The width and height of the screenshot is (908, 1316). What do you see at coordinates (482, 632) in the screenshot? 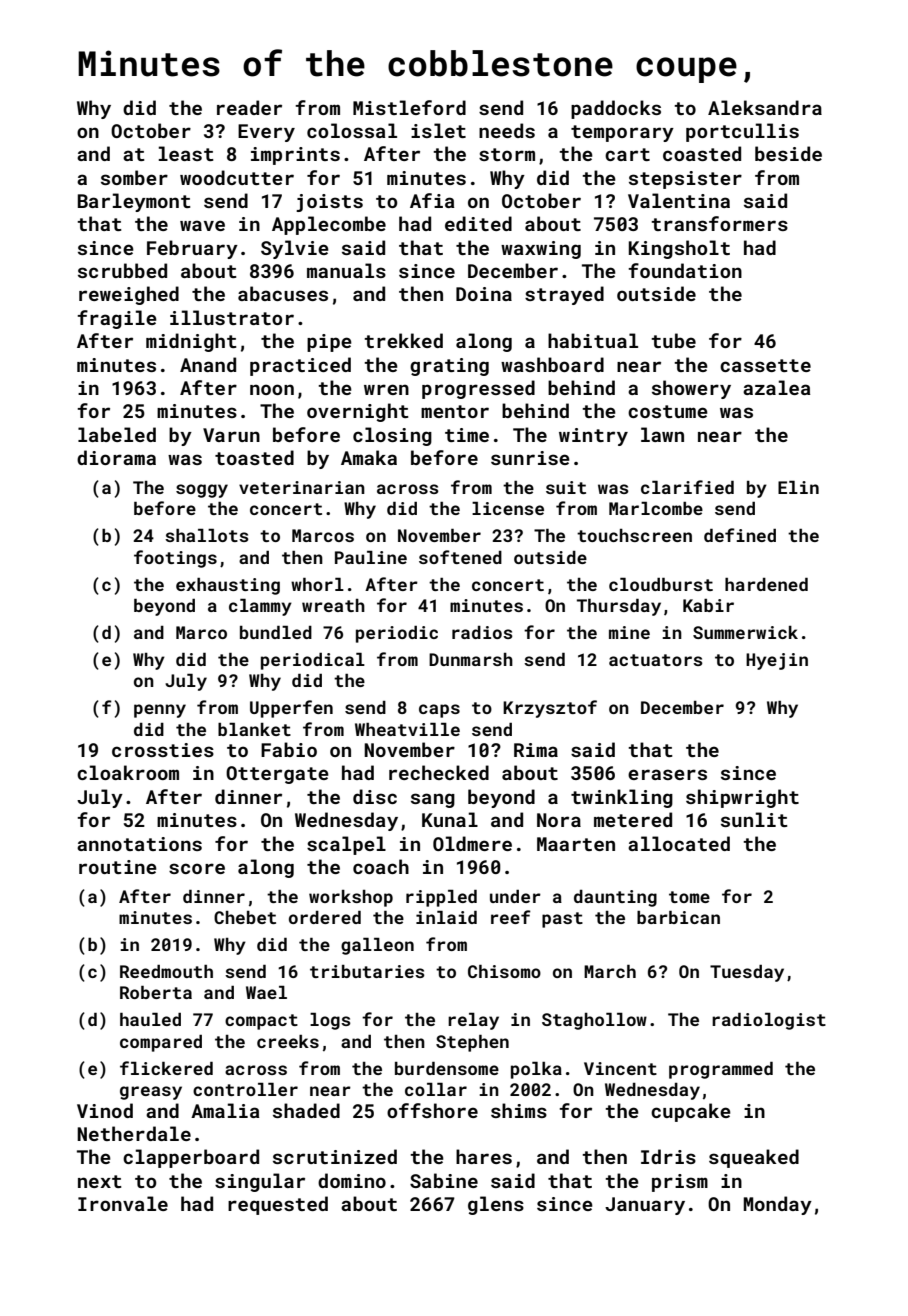
I see `radios` at bounding box center [482, 632].
